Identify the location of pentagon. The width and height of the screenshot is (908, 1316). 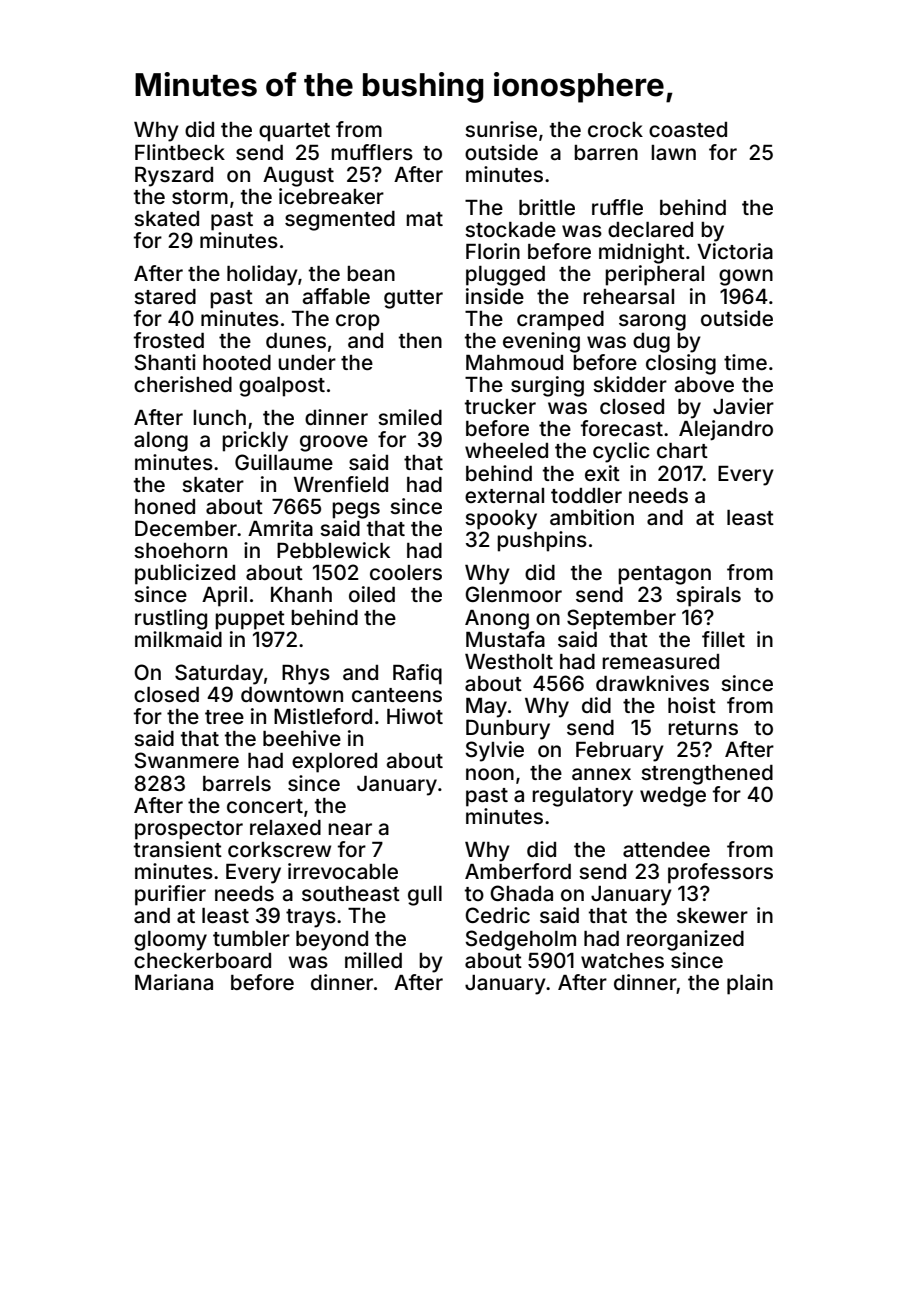
(664, 575).
